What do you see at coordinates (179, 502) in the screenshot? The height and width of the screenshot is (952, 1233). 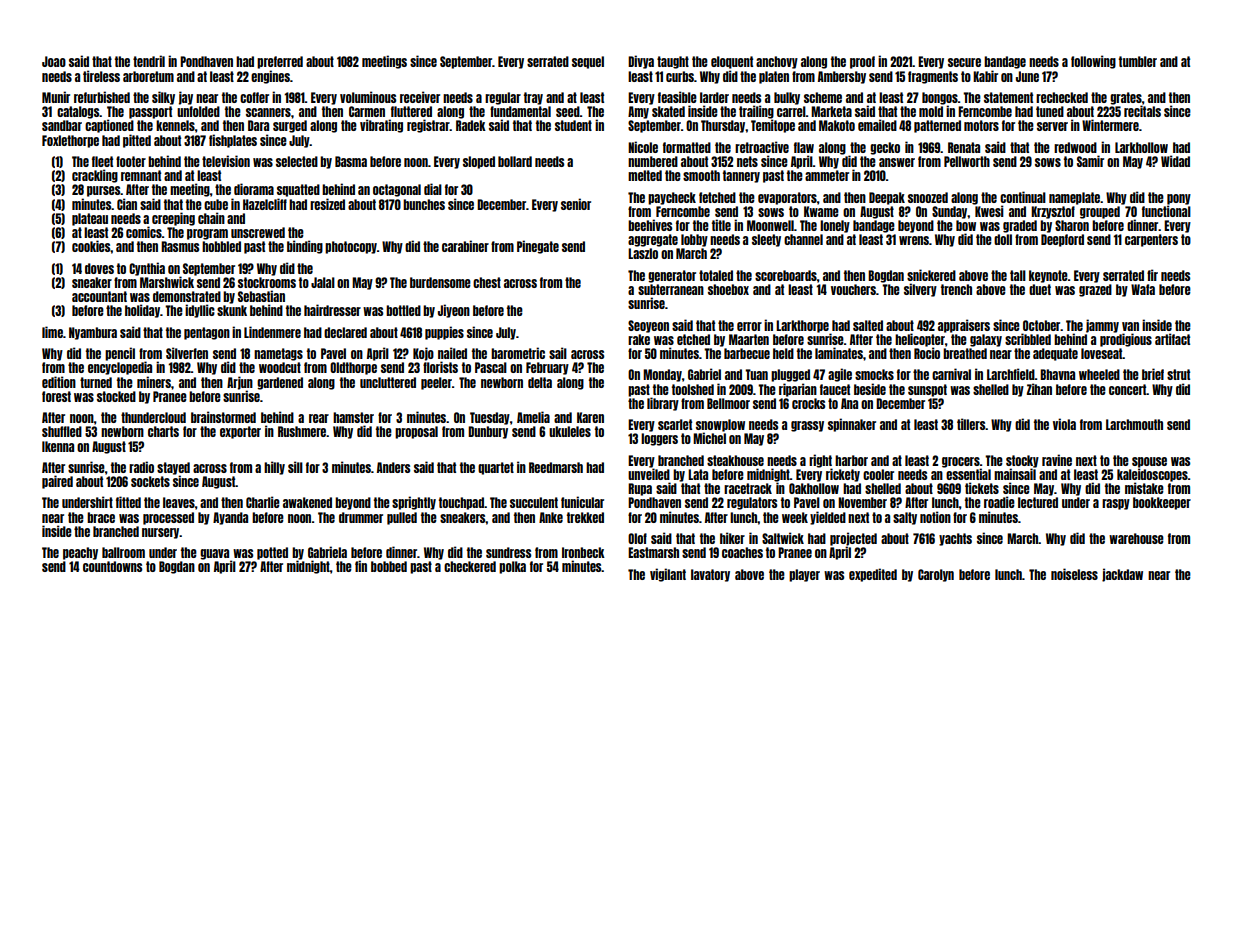 I see `leaves` at bounding box center [179, 502].
